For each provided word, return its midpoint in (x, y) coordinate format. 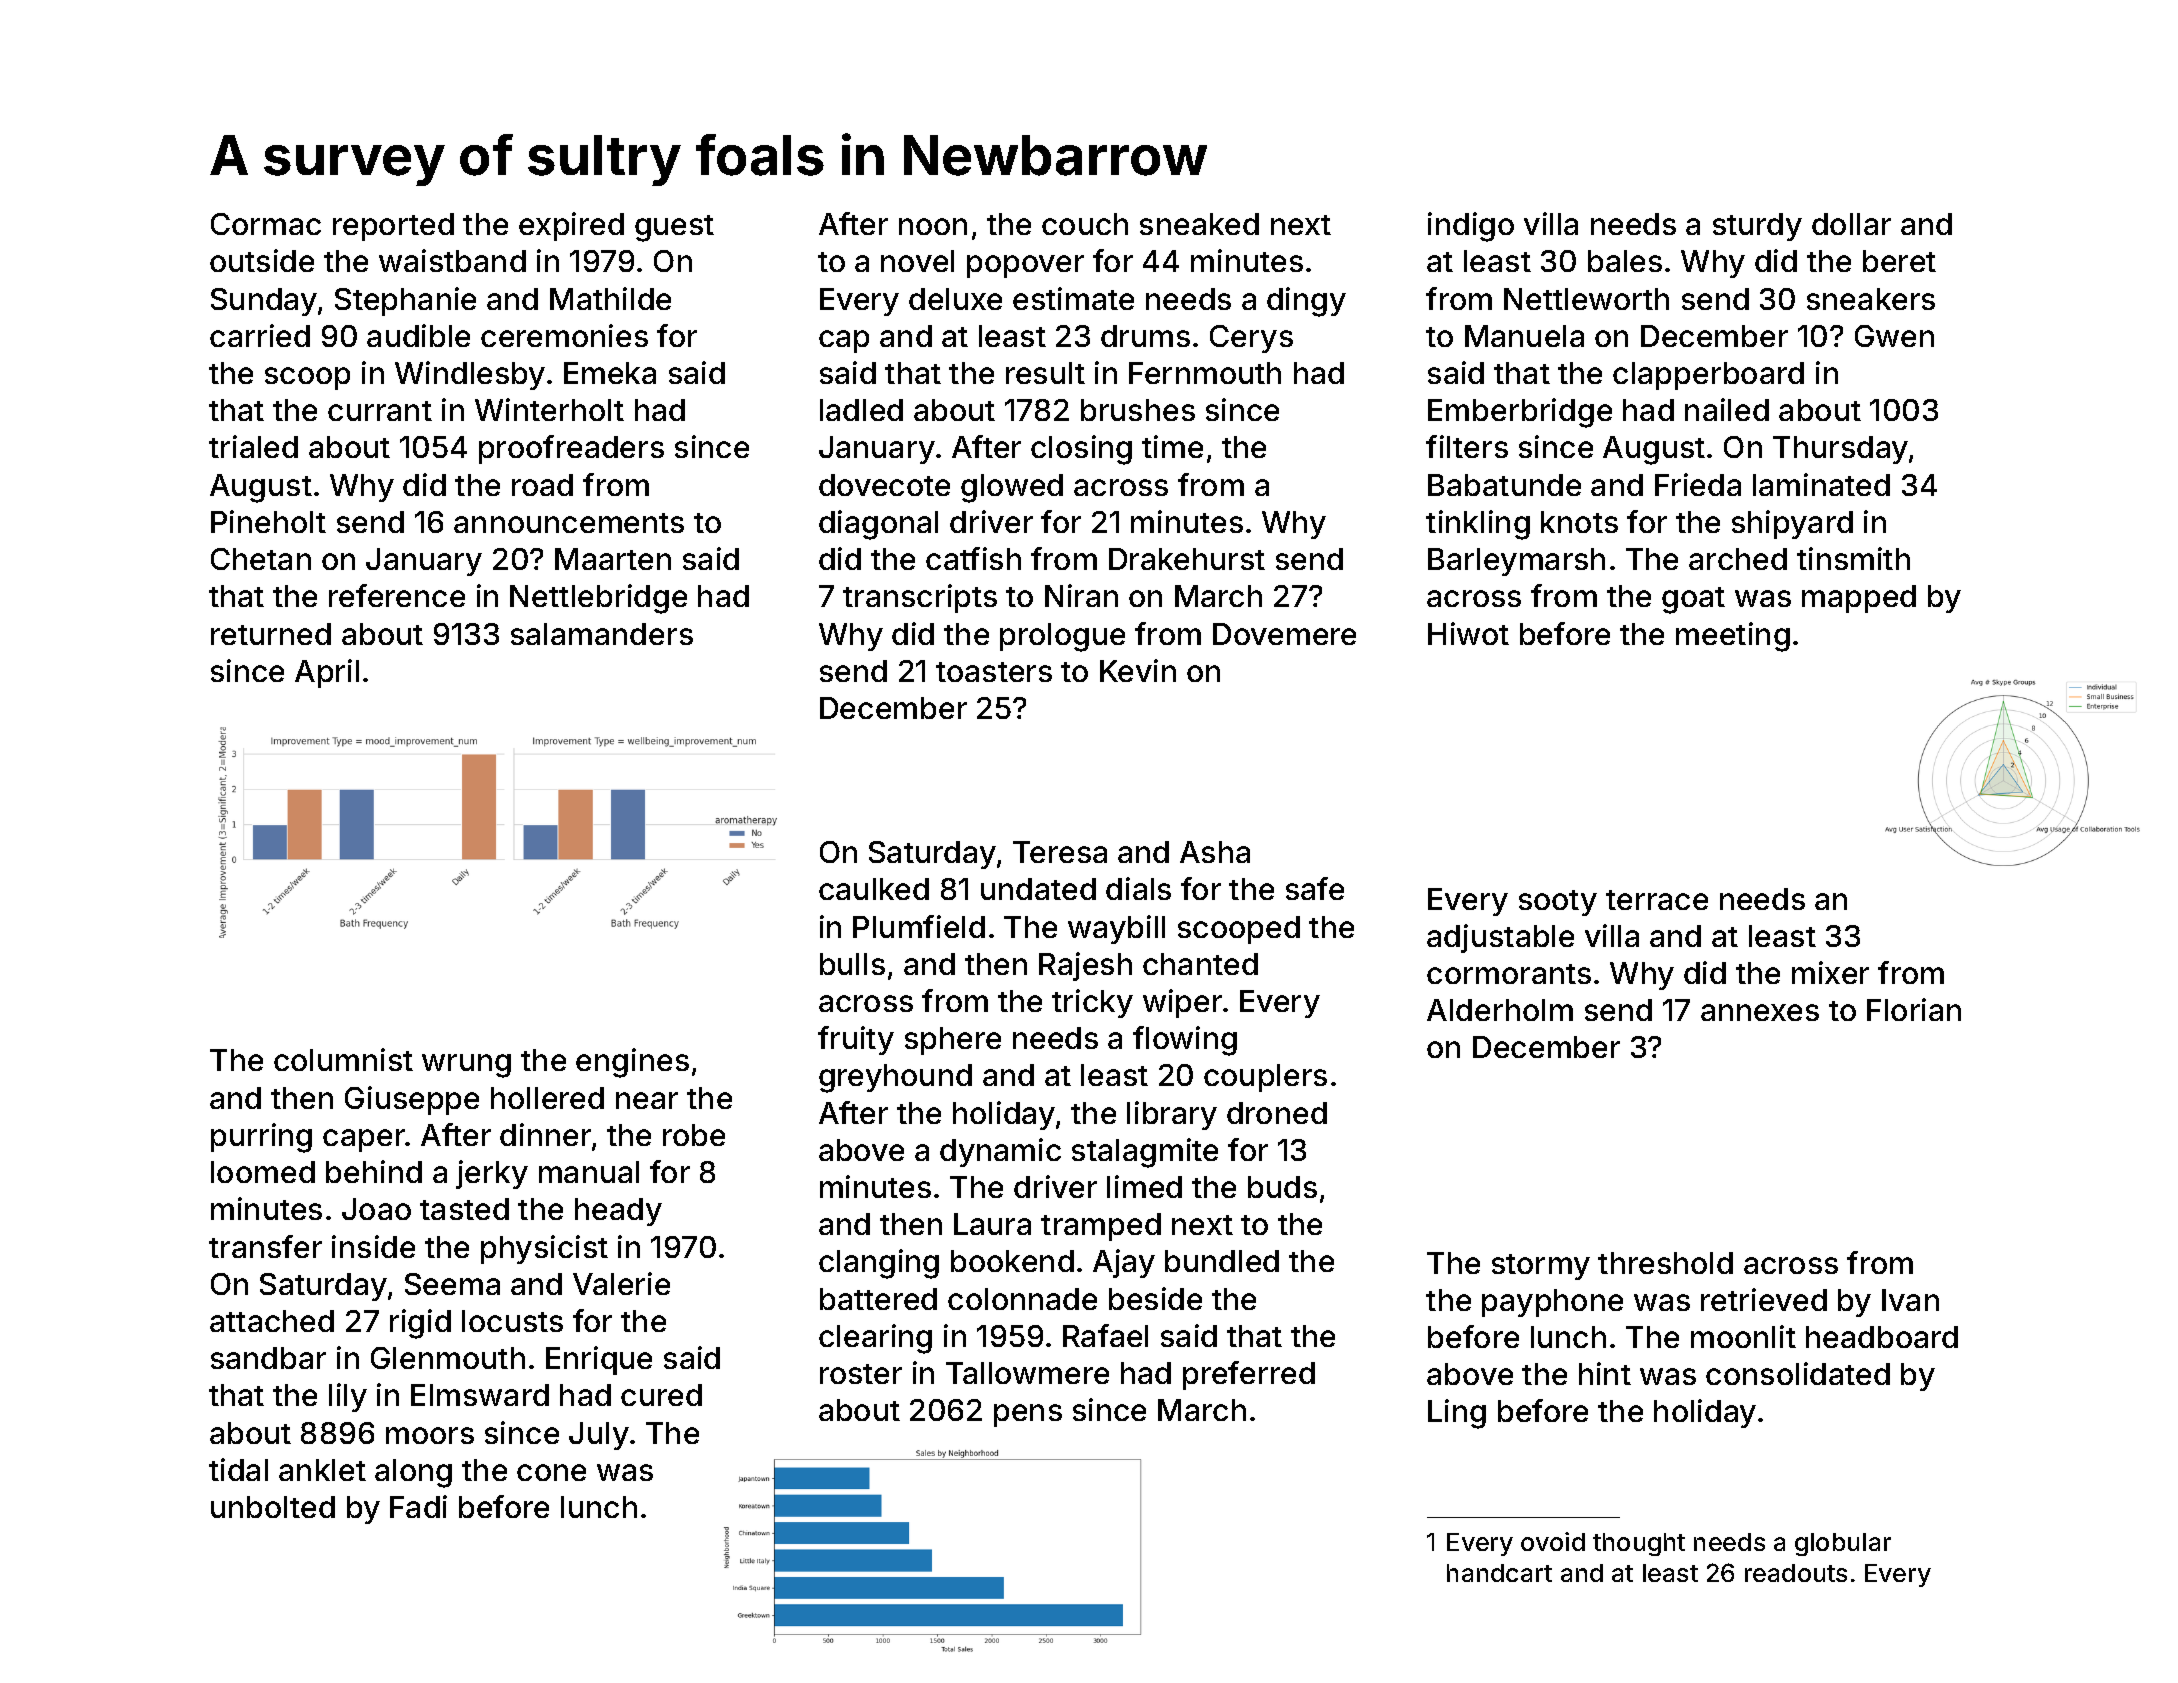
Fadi (418, 1506)
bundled (1222, 1261)
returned (271, 634)
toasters (994, 672)
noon (933, 226)
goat (1693, 600)
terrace (1657, 900)
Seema (452, 1284)
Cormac (266, 224)
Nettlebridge (598, 599)
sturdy (1757, 227)
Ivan (1910, 1300)
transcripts (920, 598)
